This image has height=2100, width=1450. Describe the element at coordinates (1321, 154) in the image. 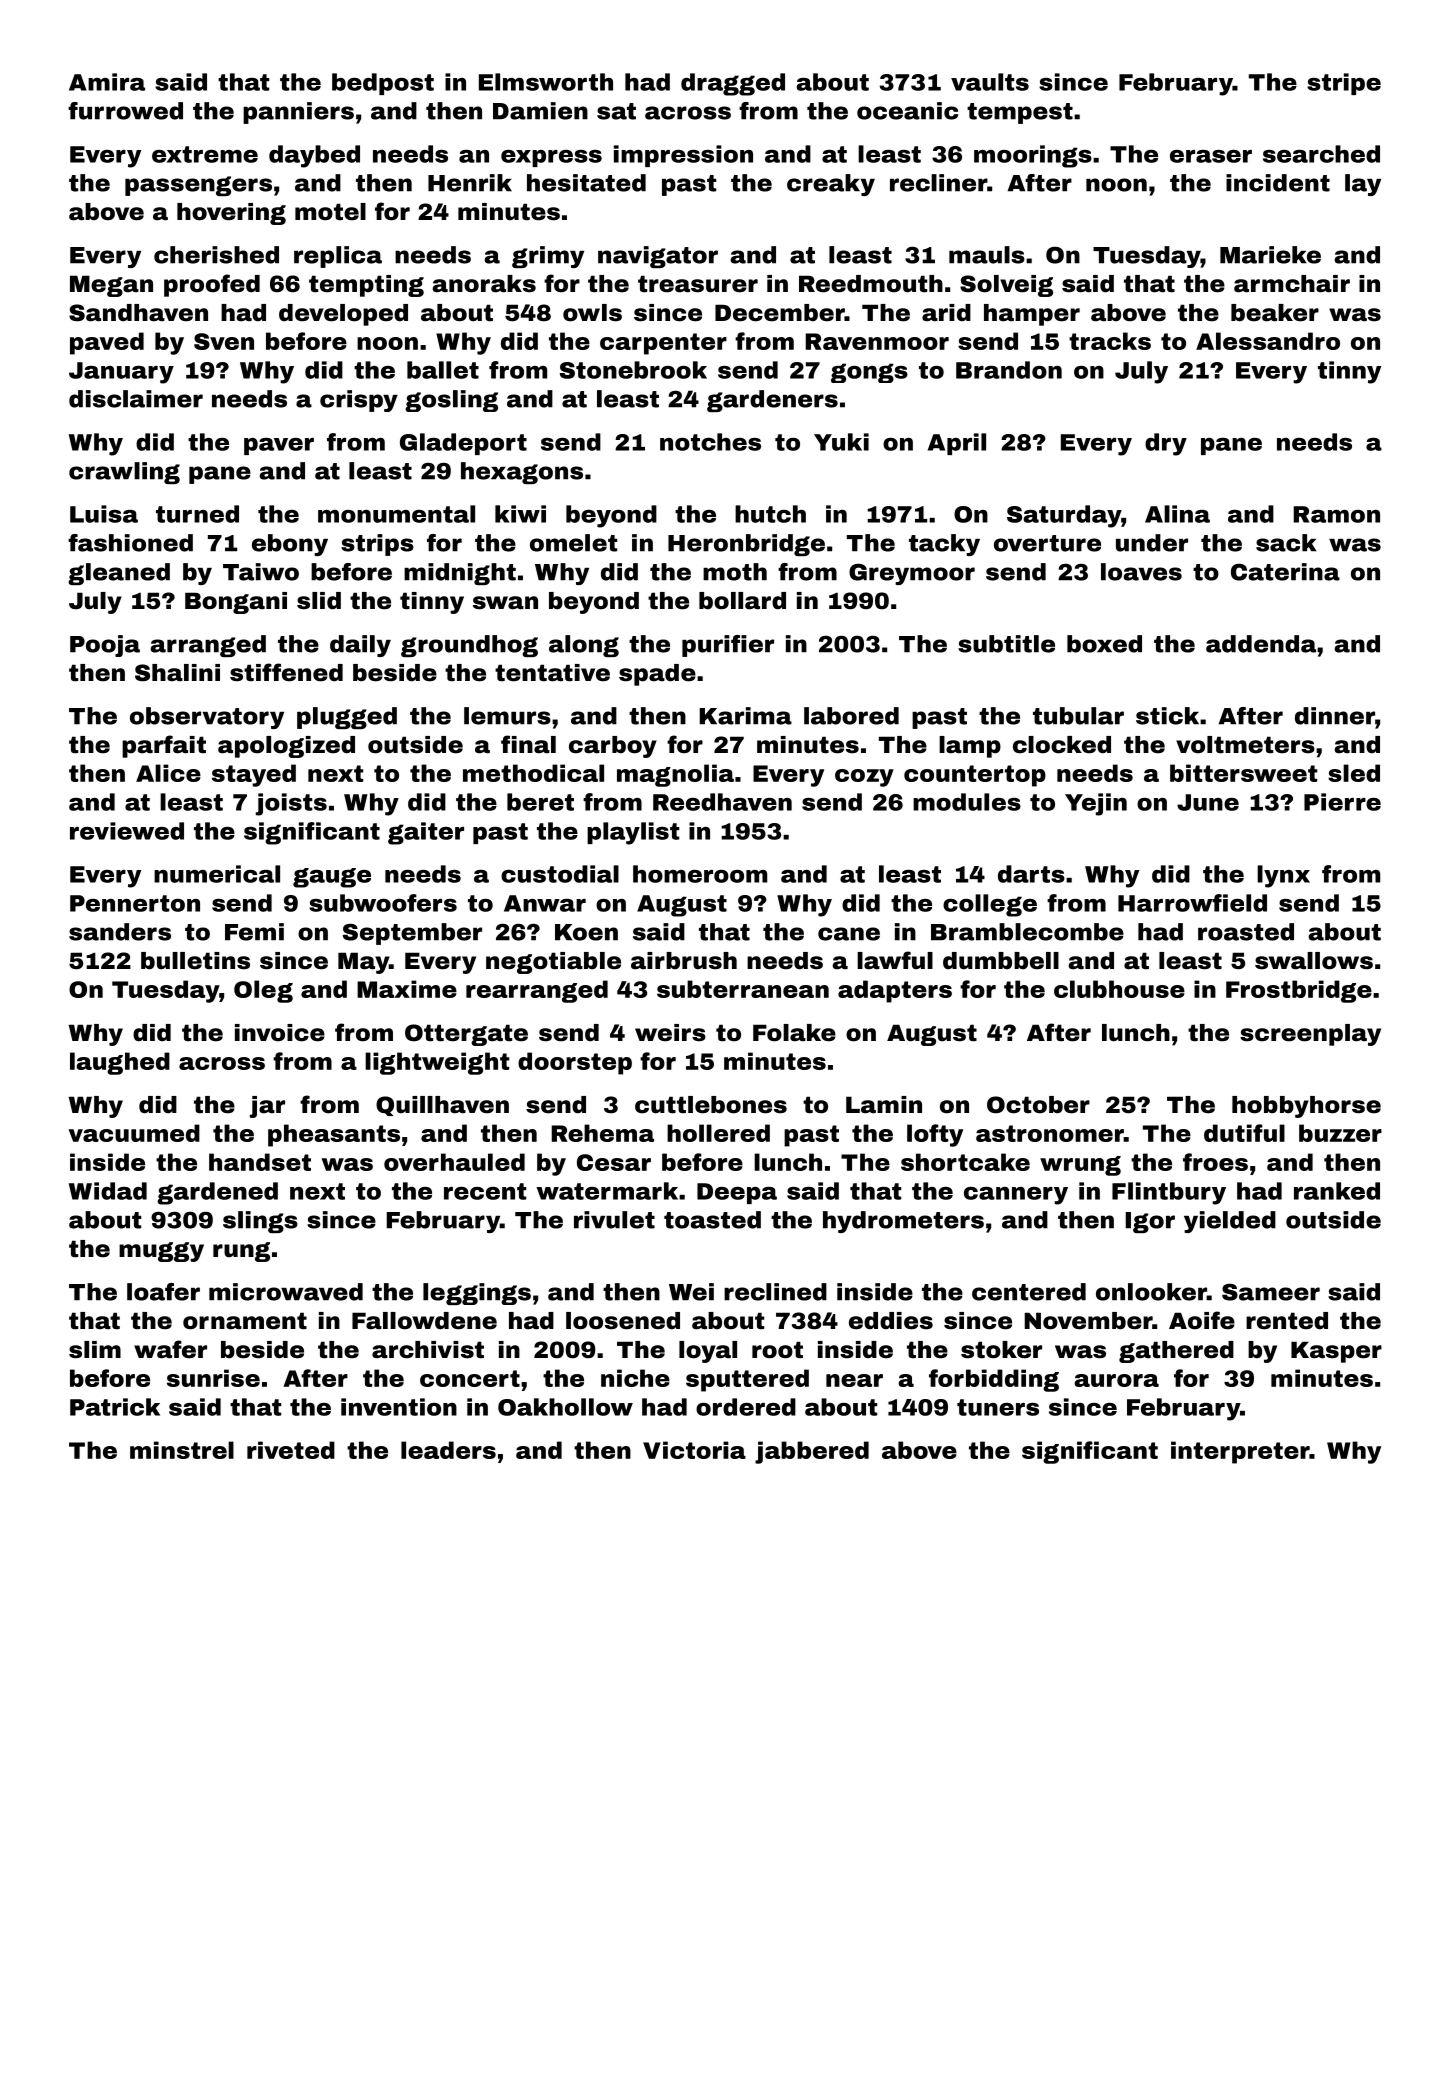

I see `searched` at that location.
